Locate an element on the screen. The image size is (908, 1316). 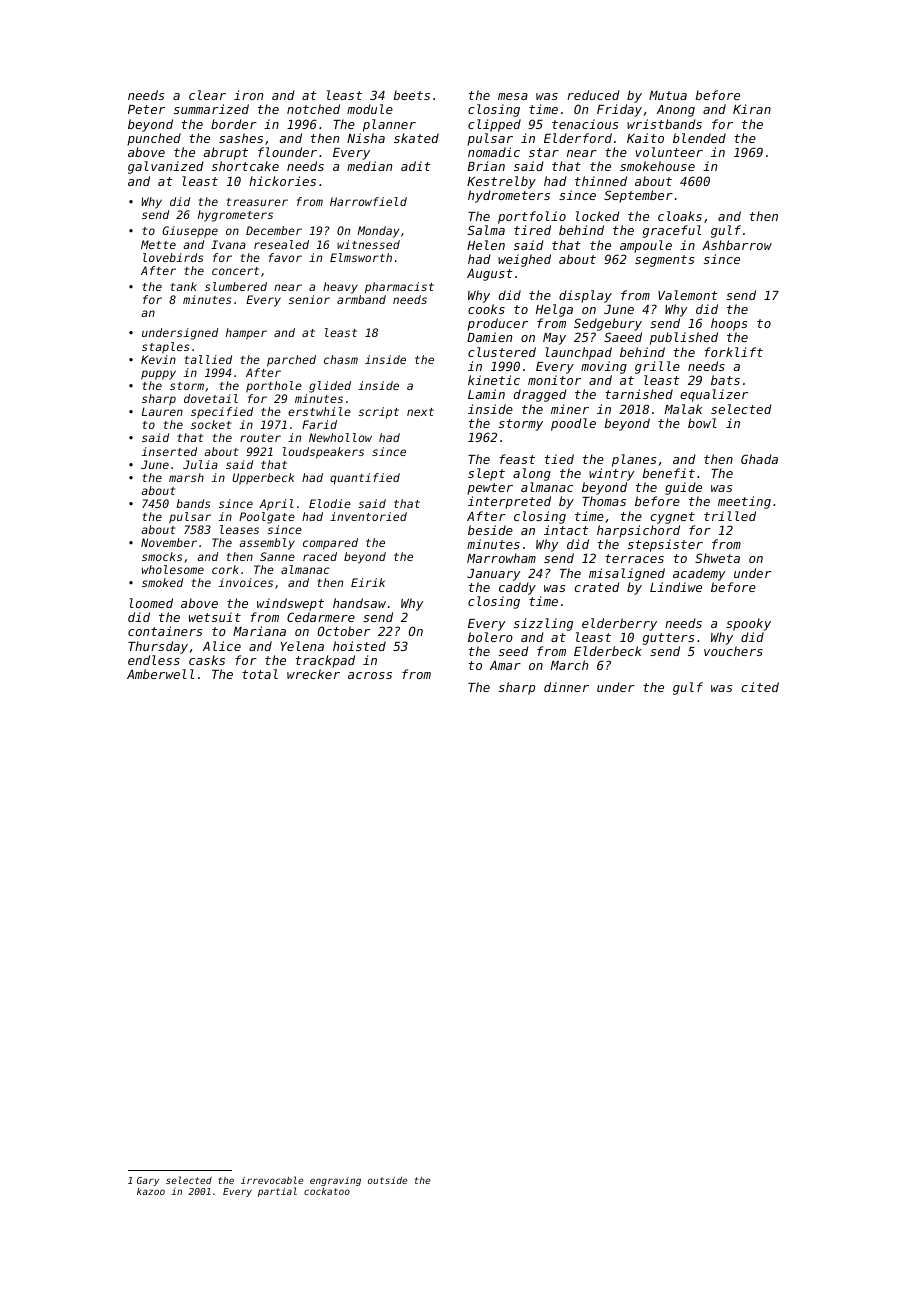
engraving is located at coordinates (335, 1181).
